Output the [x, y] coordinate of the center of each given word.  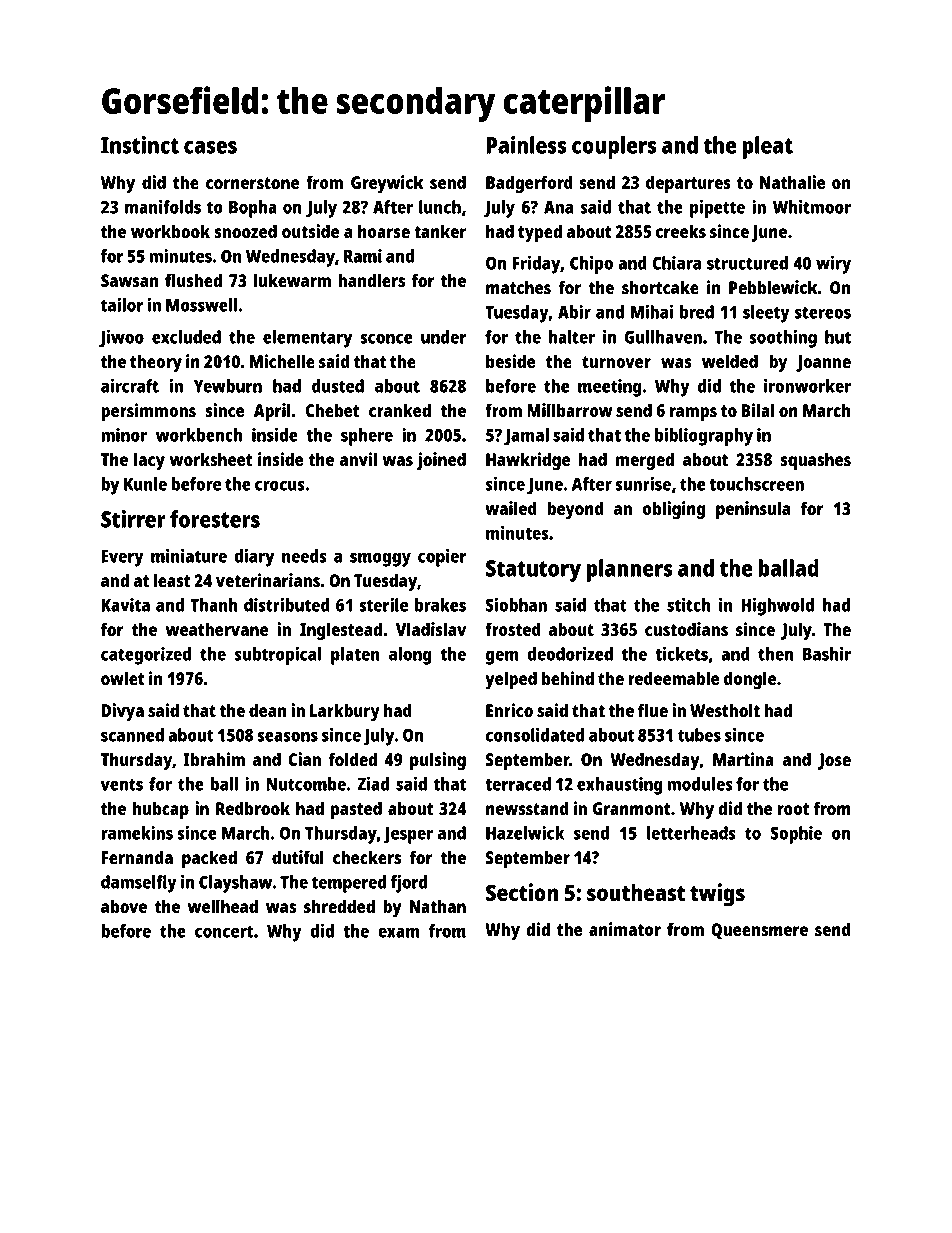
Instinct [140, 145]
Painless [526, 145]
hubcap [161, 810]
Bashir [827, 654]
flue [653, 710]
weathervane [217, 629]
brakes [440, 605]
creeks [681, 231]
